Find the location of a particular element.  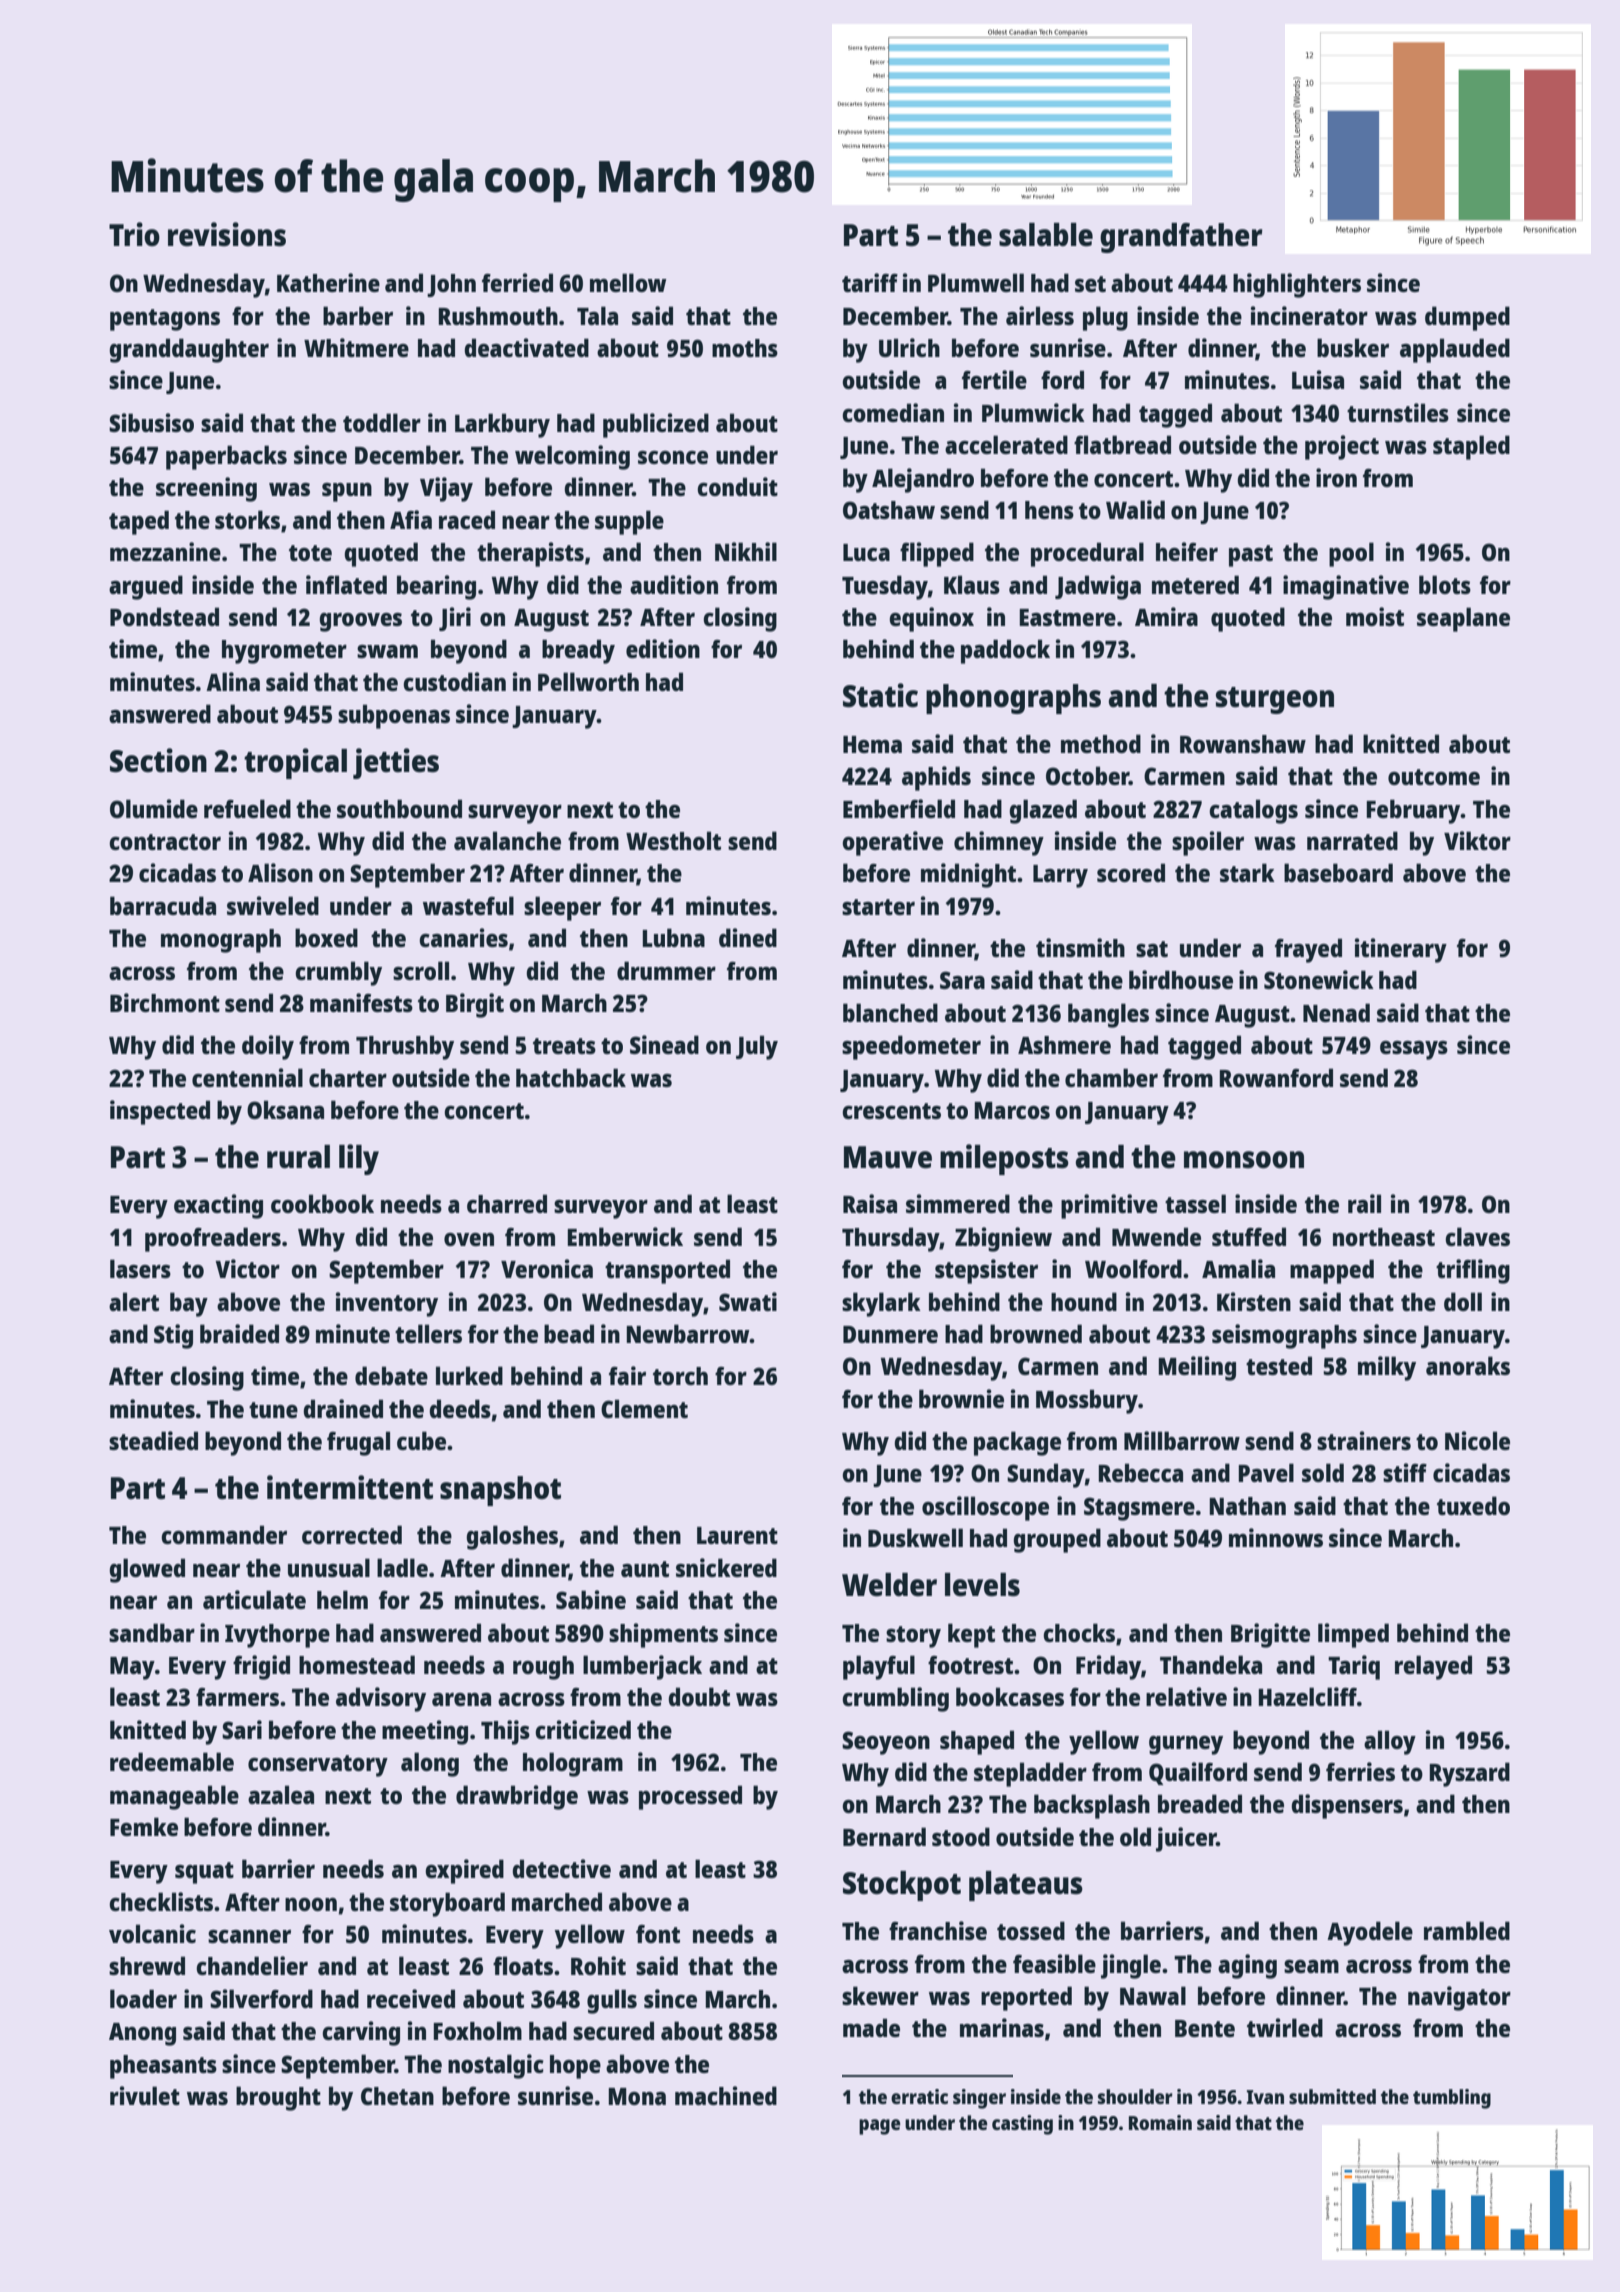

imaginative is located at coordinates (1346, 587).
